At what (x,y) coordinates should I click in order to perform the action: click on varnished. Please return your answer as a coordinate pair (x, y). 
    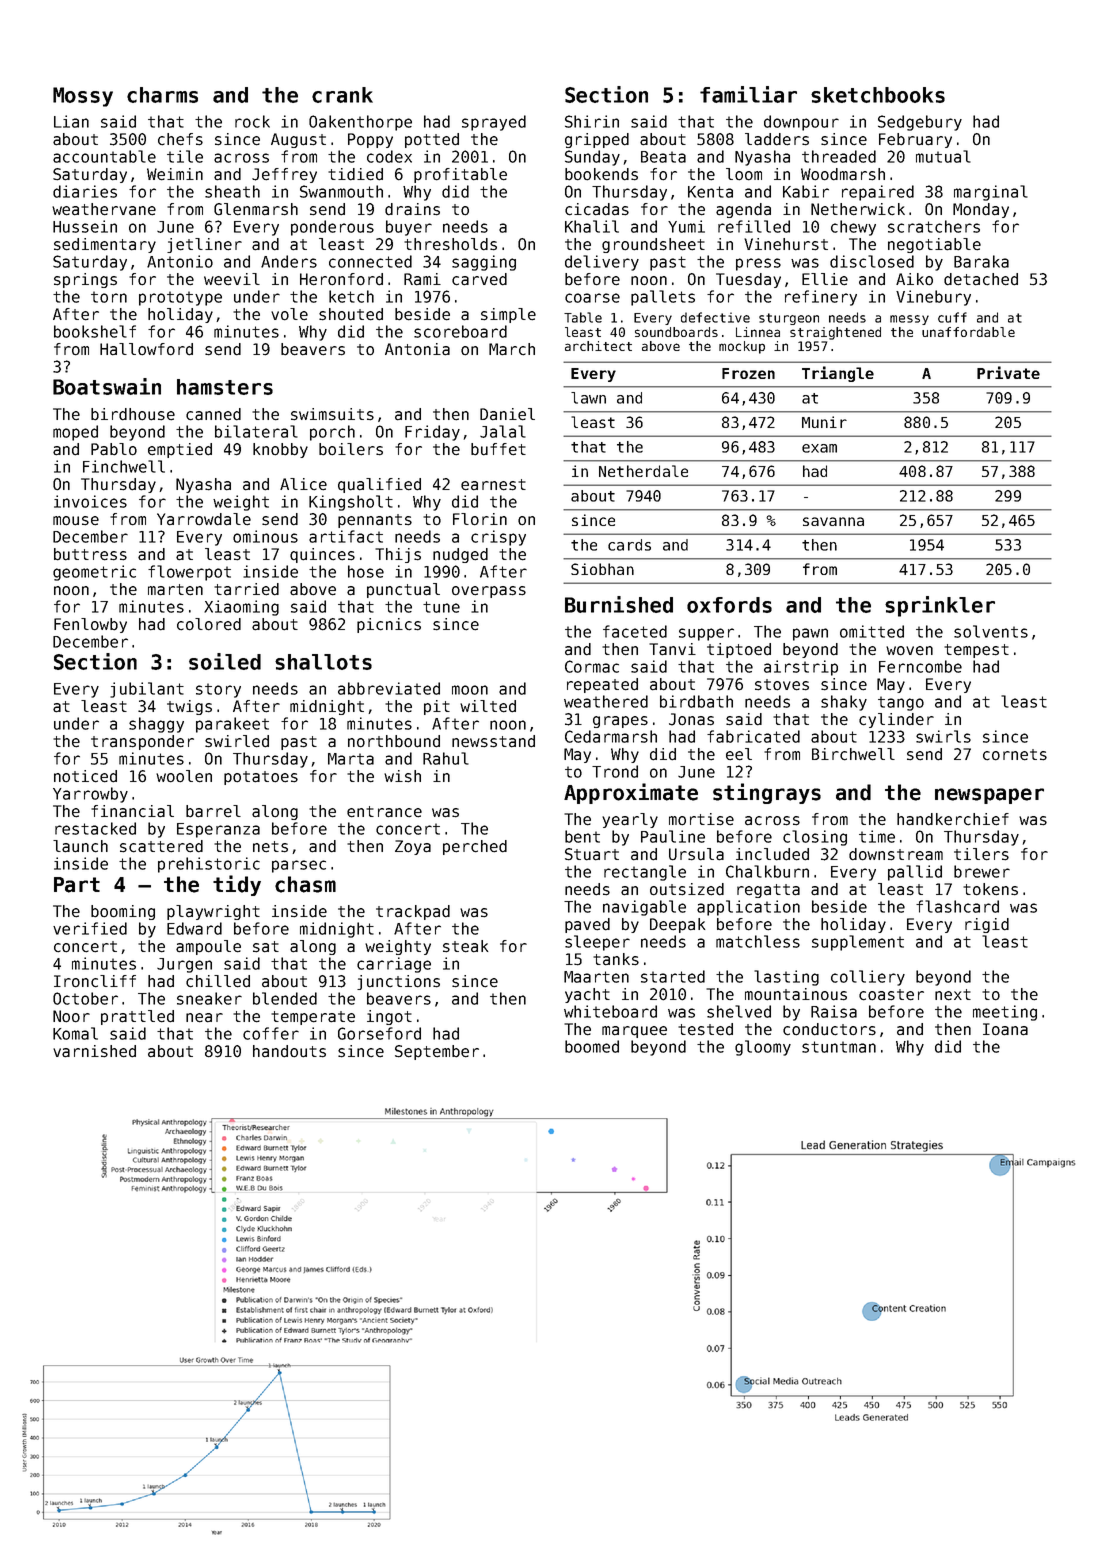
    Looking at the image, I should click on (94, 1051).
